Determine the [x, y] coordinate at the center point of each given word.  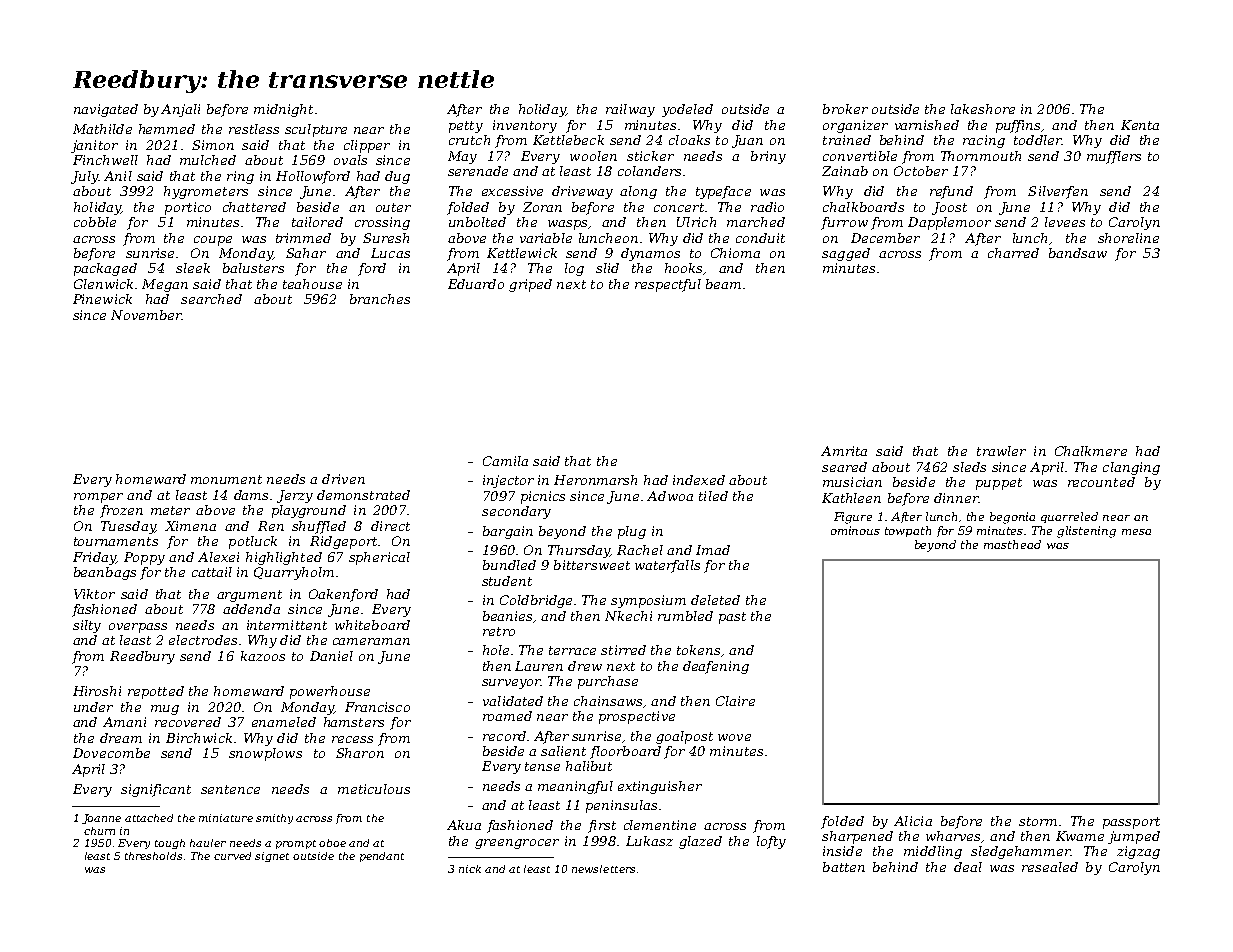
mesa [1136, 532]
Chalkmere [1091, 451]
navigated [106, 110]
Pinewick [102, 299]
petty [466, 127]
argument [249, 596]
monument [226, 479]
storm [1038, 821]
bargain [508, 532]
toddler [1038, 140]
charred [1013, 253]
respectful [668, 285]
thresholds [153, 856]
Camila [505, 461]
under [93, 707]
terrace [572, 650]
